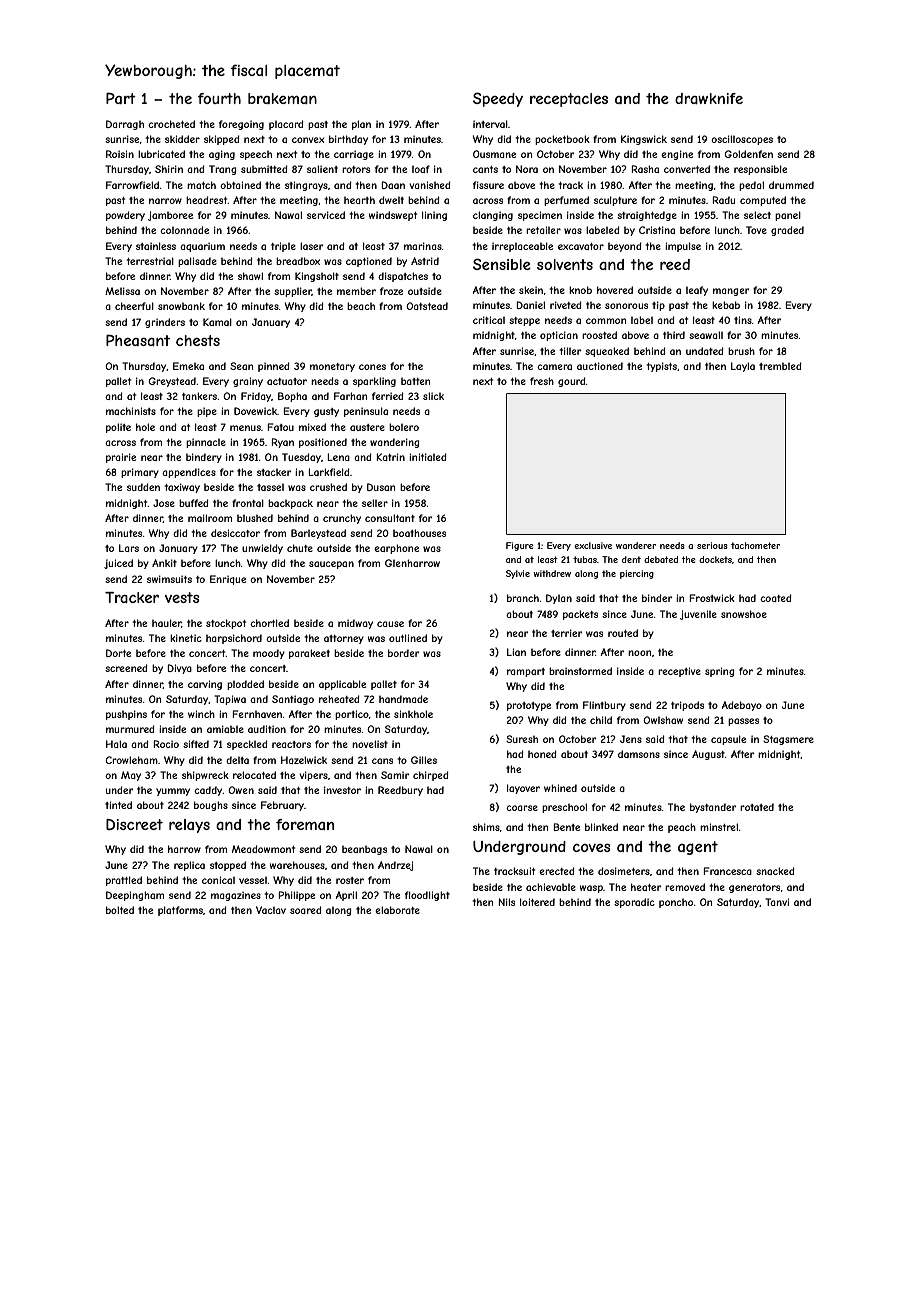  I want to click on Enrique, so click(228, 580).
